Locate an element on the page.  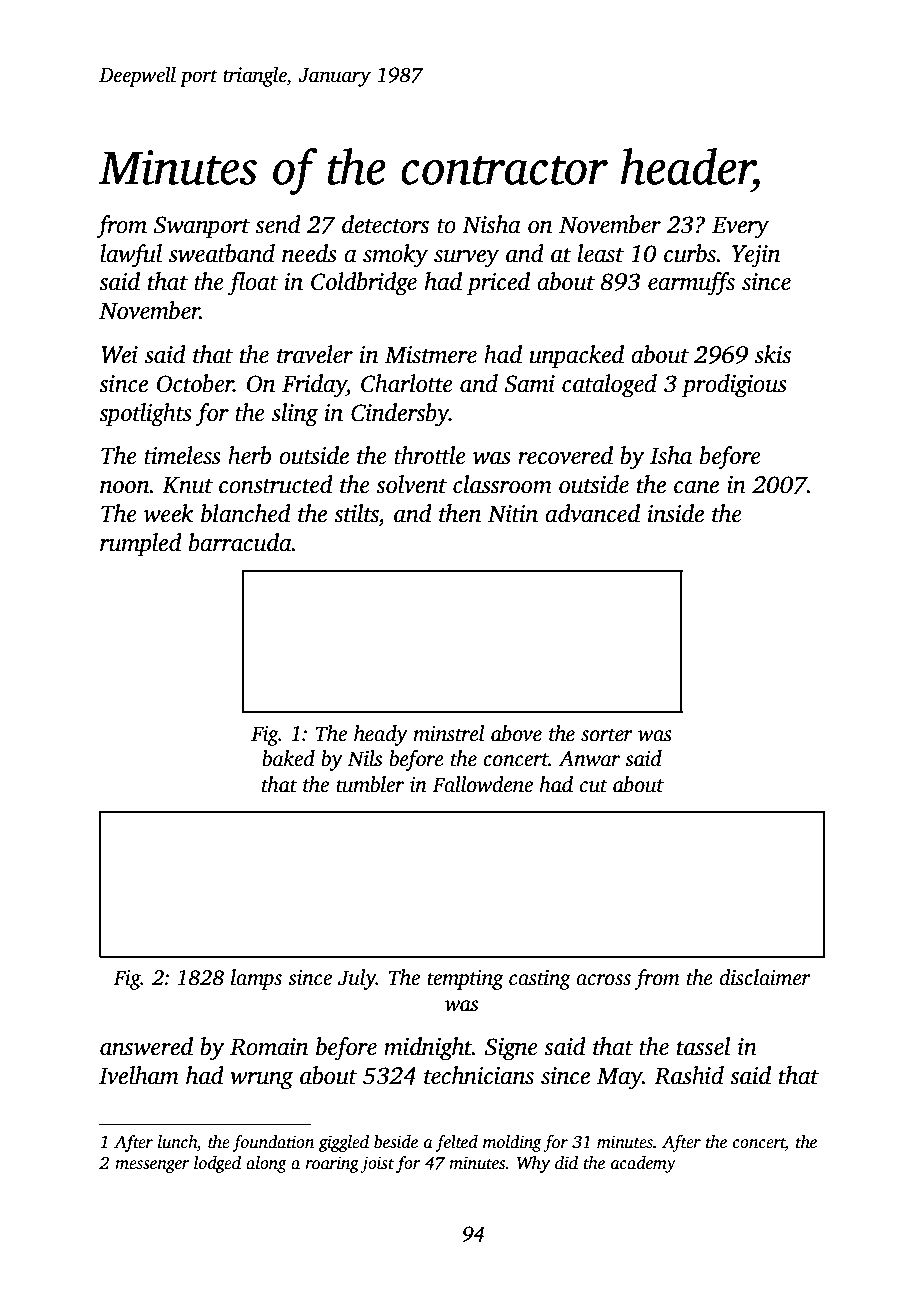
tumbler is located at coordinates (370, 784).
